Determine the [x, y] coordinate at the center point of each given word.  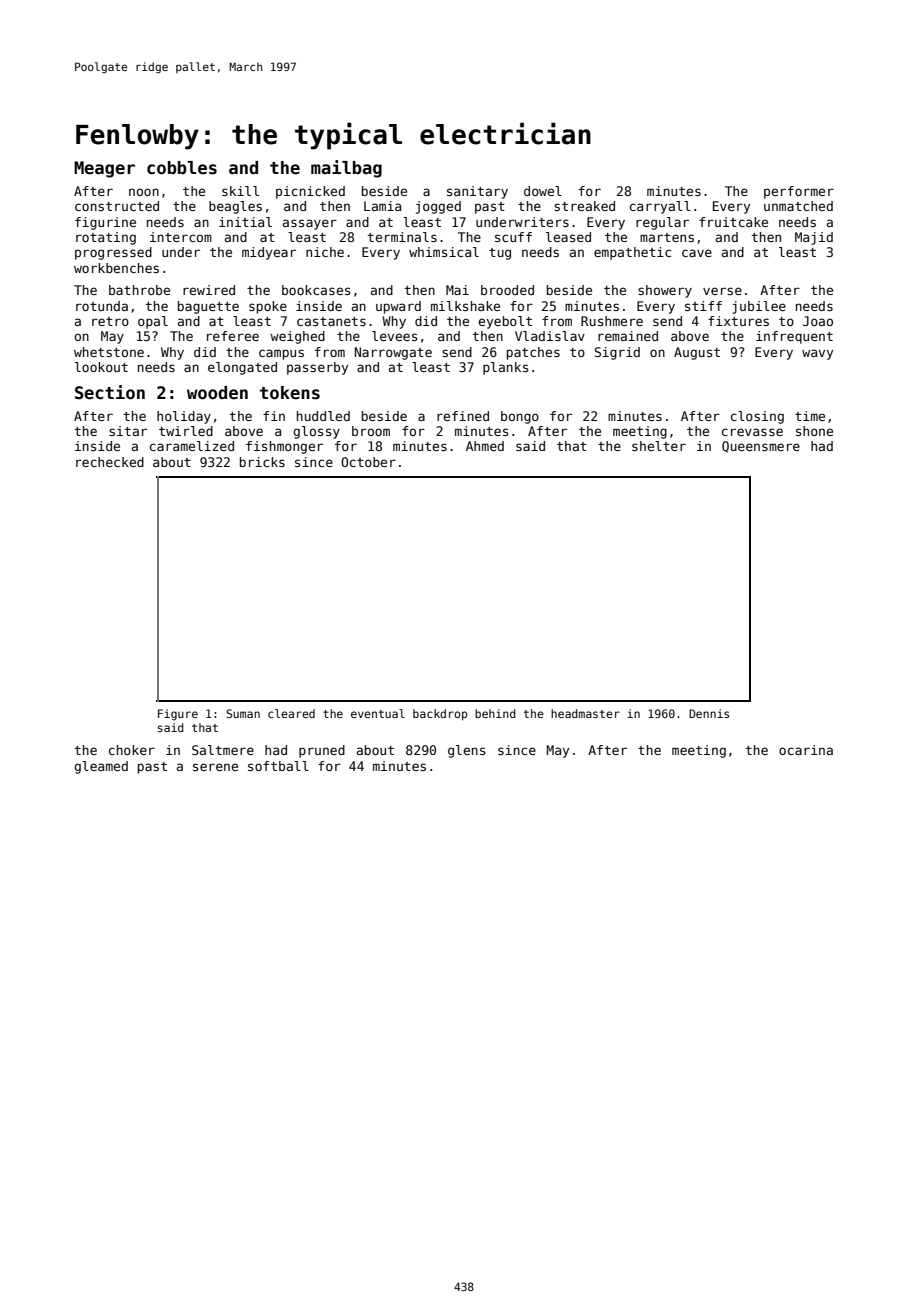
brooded [507, 290]
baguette [208, 307]
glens [467, 751]
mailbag [346, 169]
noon [144, 192]
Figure [178, 715]
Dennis [709, 713]
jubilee [759, 307]
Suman [243, 713]
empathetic [632, 253]
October [368, 462]
